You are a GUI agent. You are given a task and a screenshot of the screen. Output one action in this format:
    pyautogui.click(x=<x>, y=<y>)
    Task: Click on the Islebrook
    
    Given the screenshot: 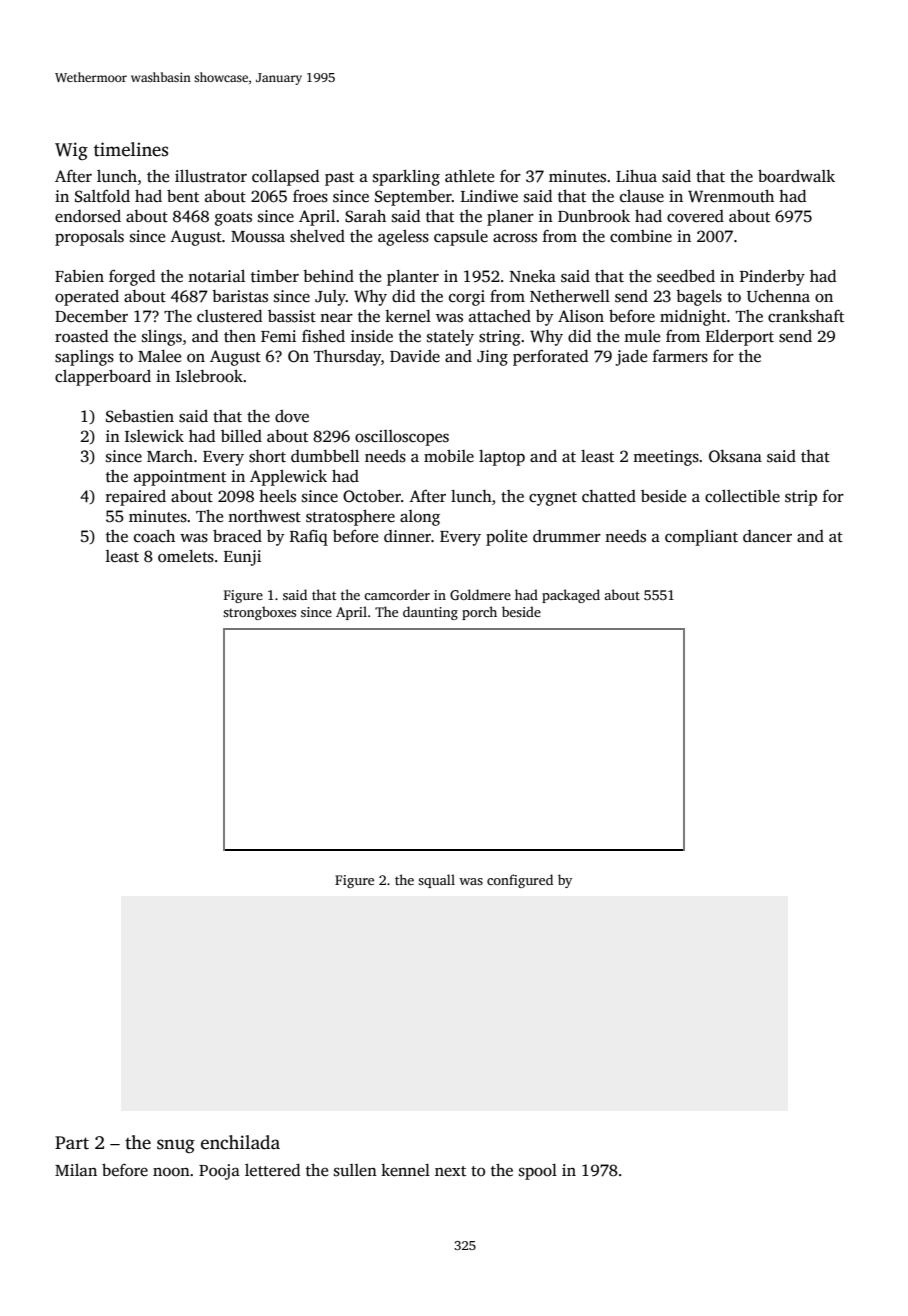 What is the action you would take?
    pyautogui.click(x=209, y=376)
